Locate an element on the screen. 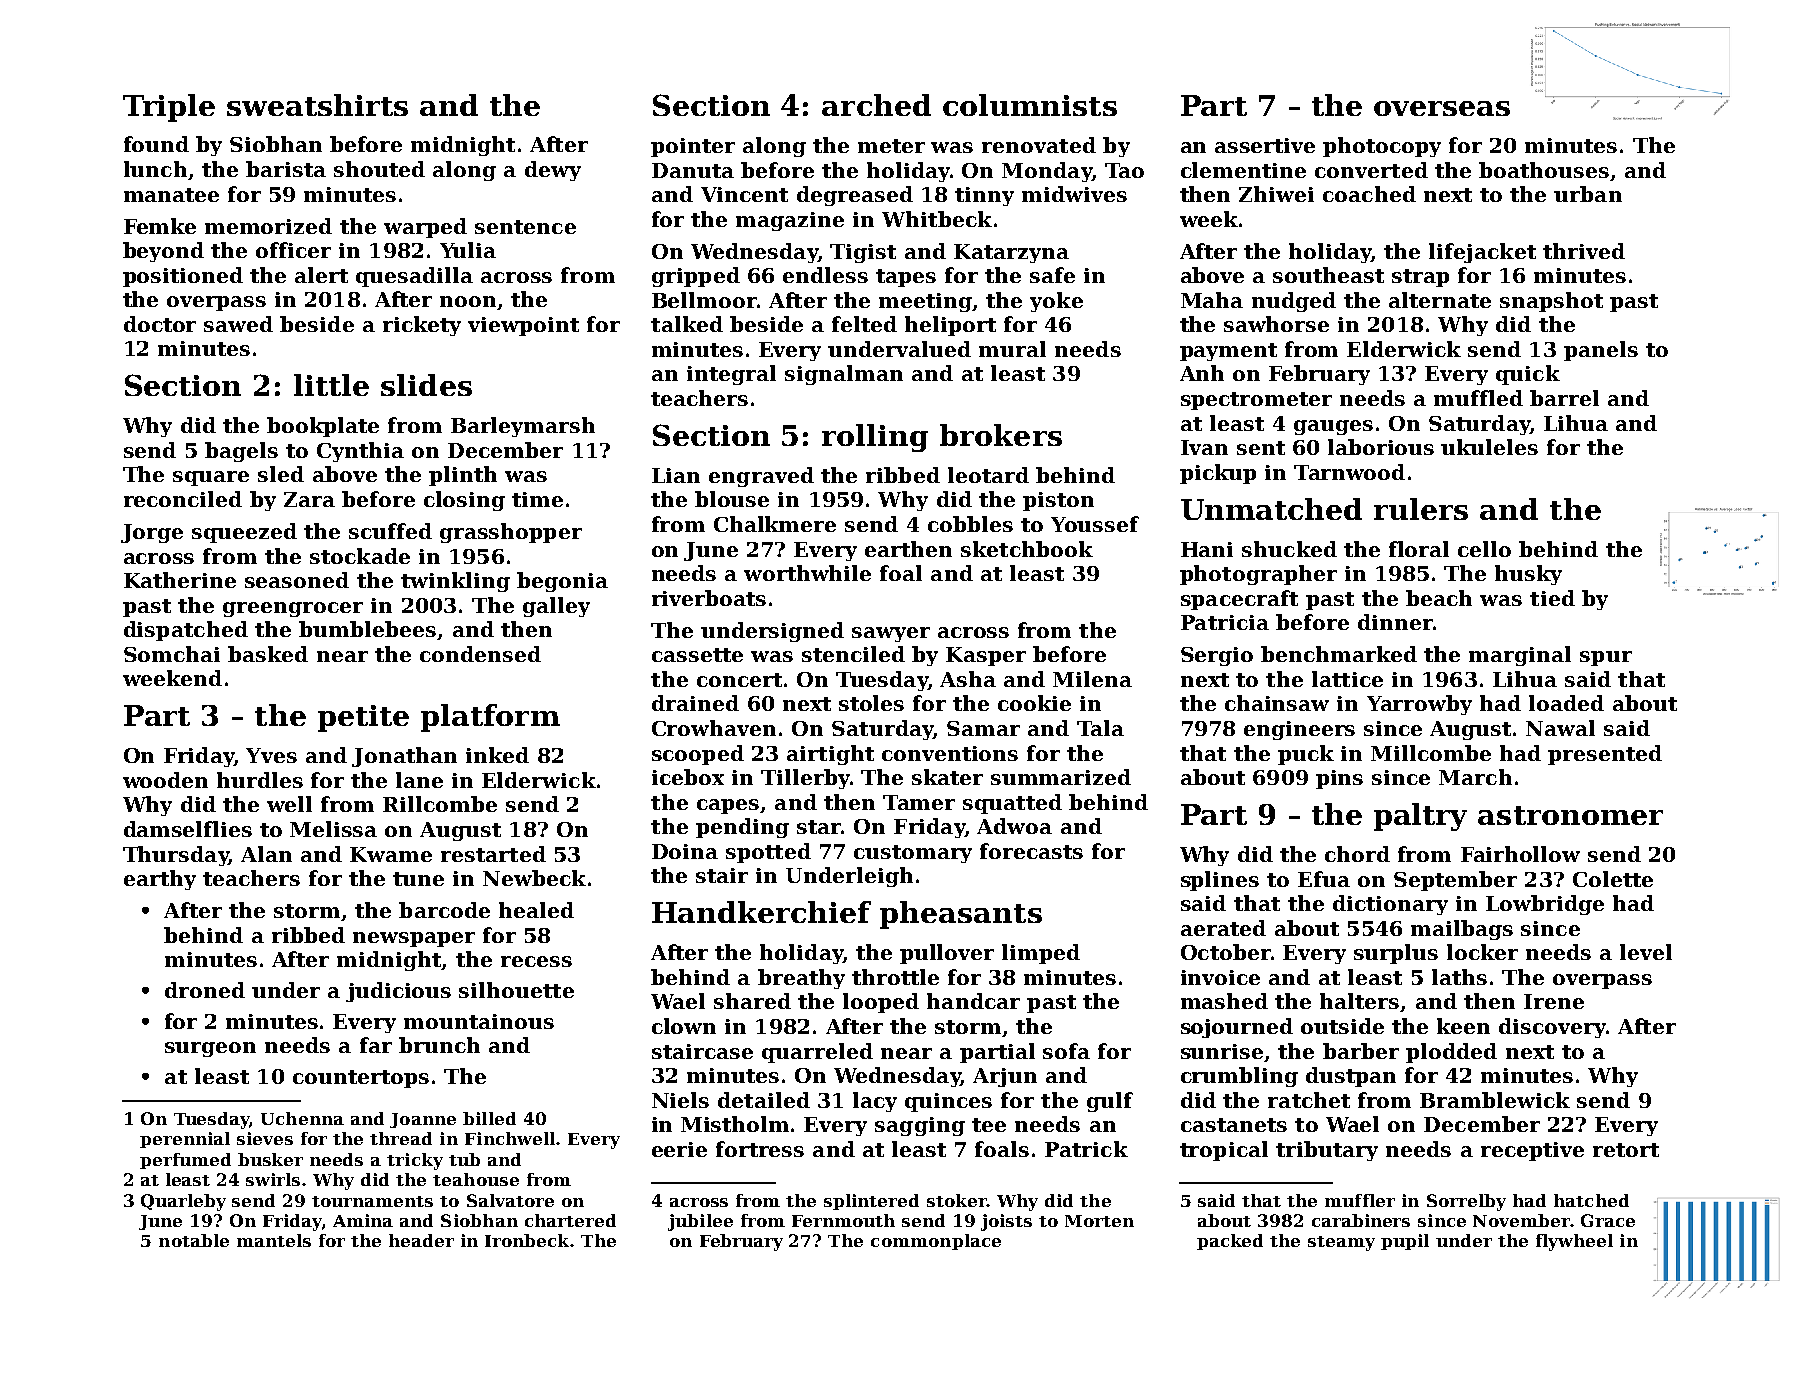 This screenshot has height=1392, width=1801. lattice is located at coordinates (1347, 679).
